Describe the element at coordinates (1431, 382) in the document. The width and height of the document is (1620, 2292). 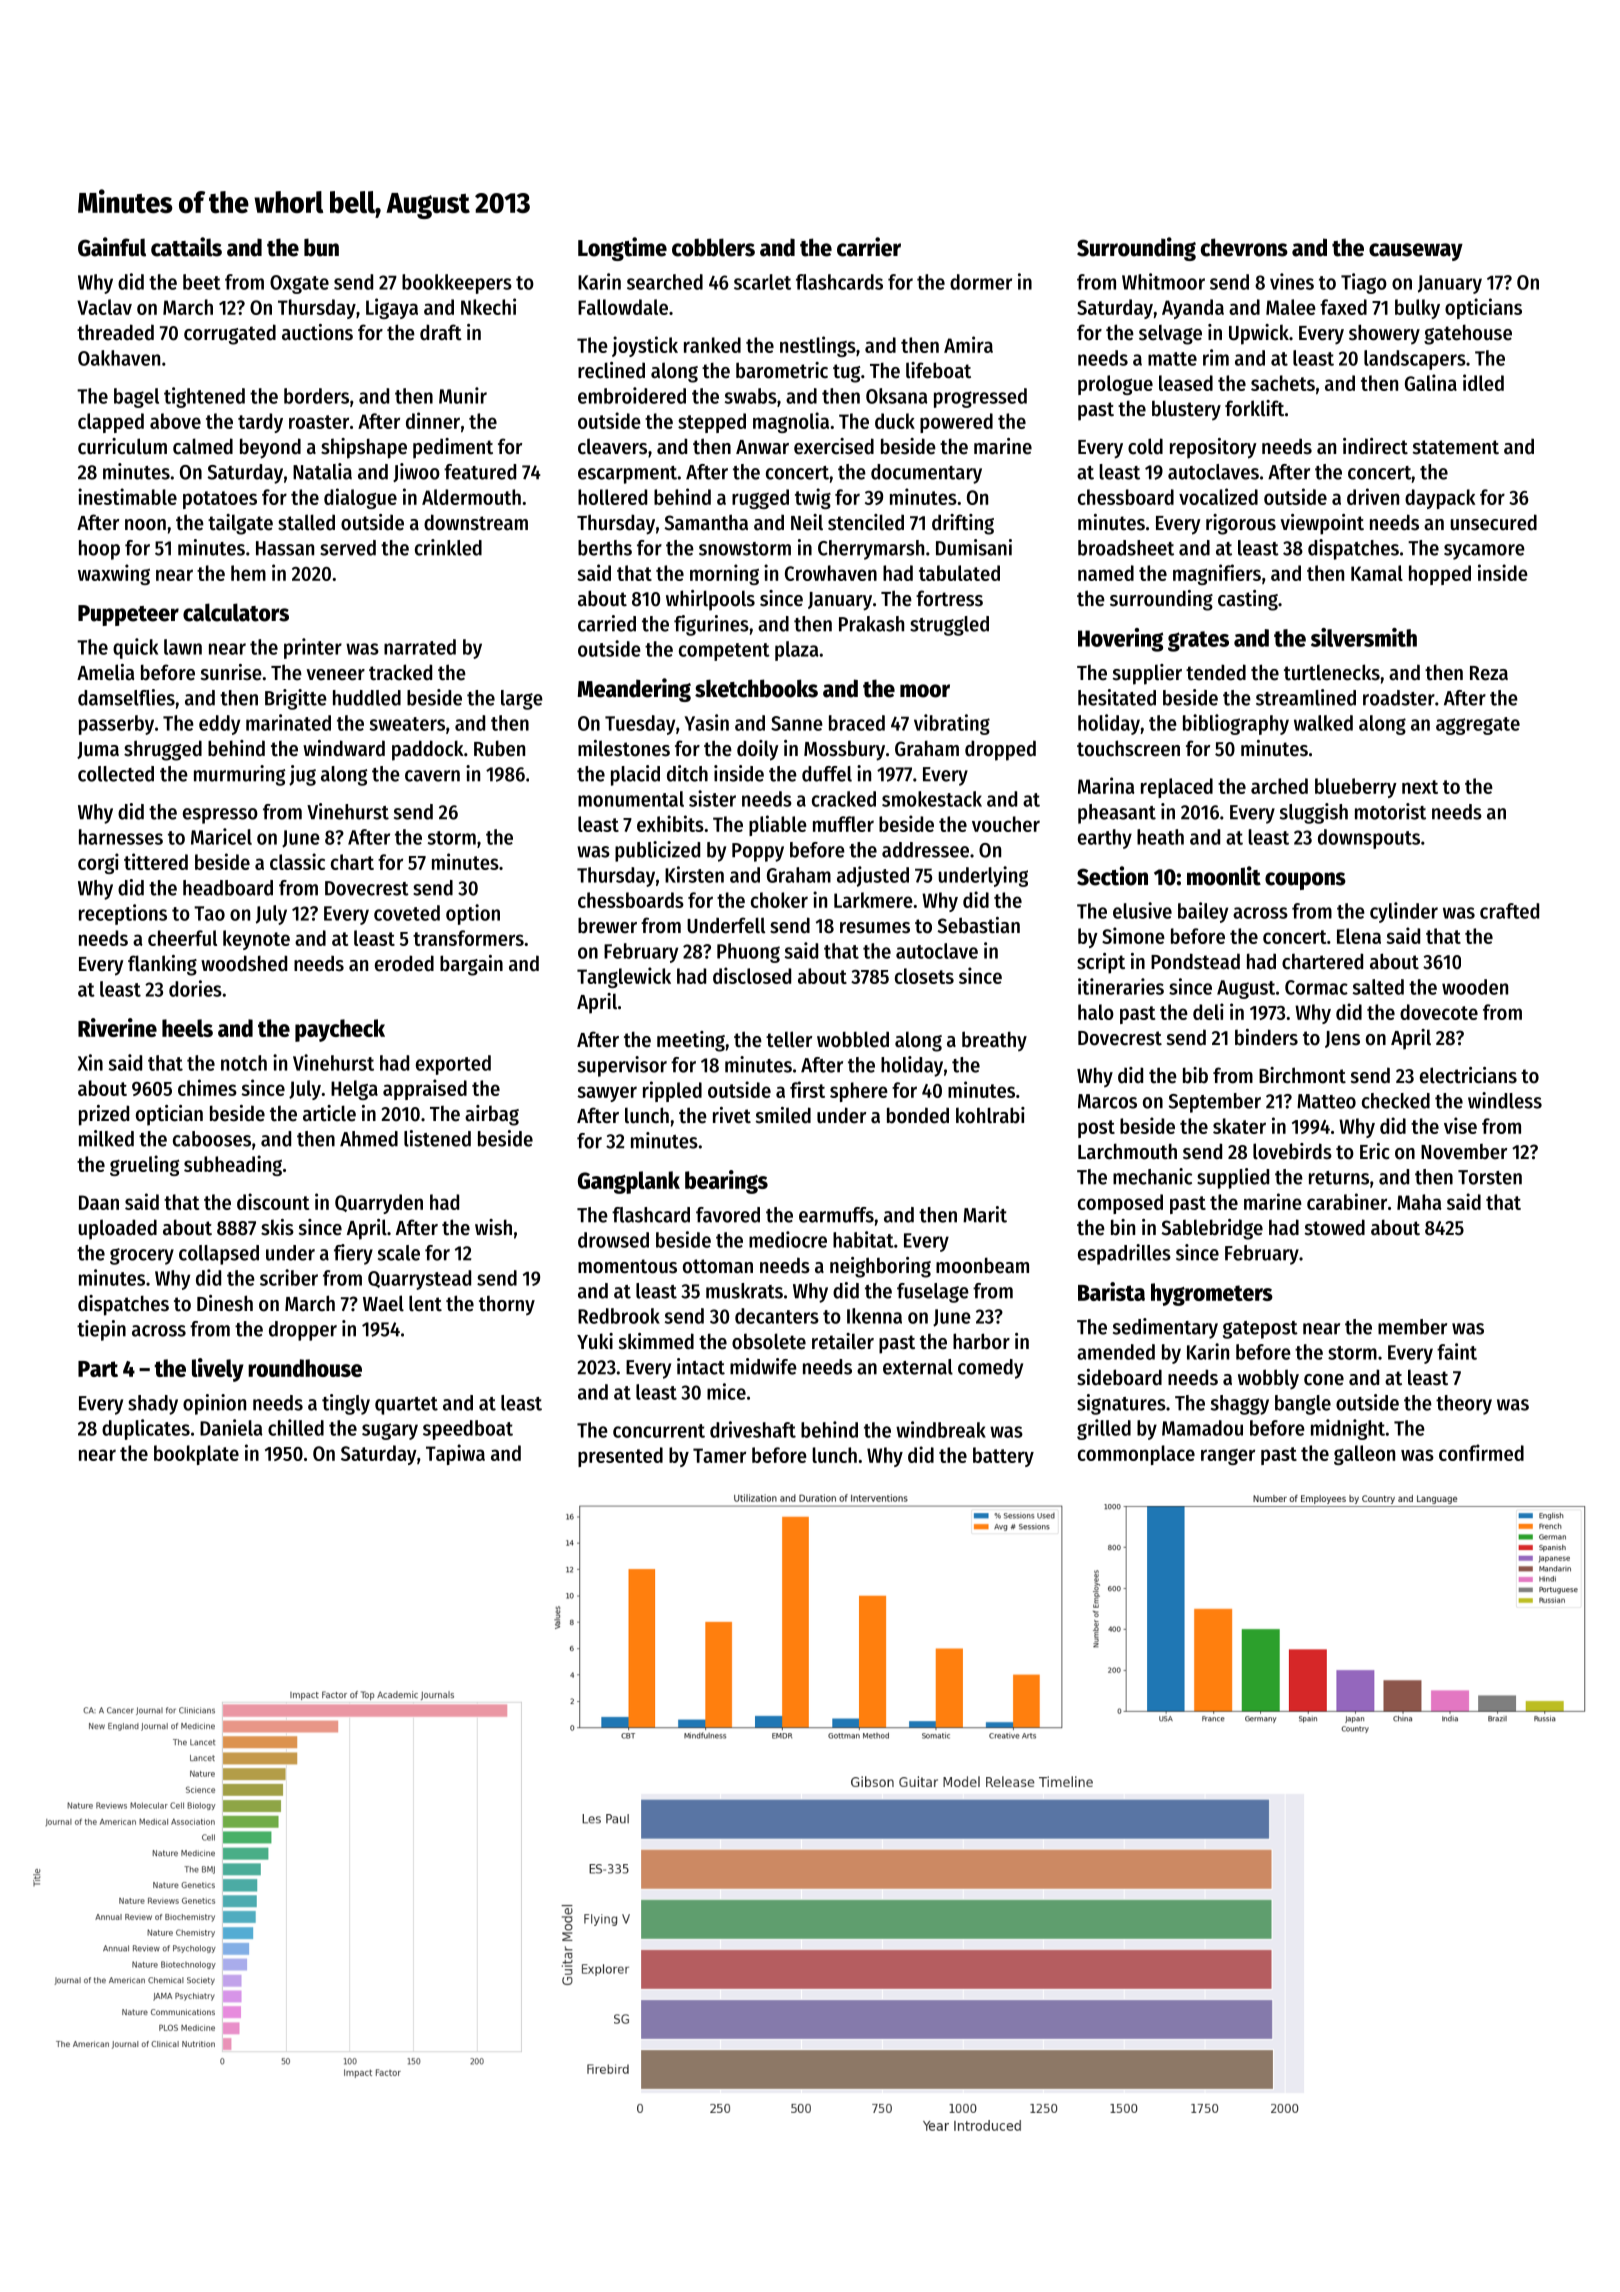
I see `Galina` at that location.
